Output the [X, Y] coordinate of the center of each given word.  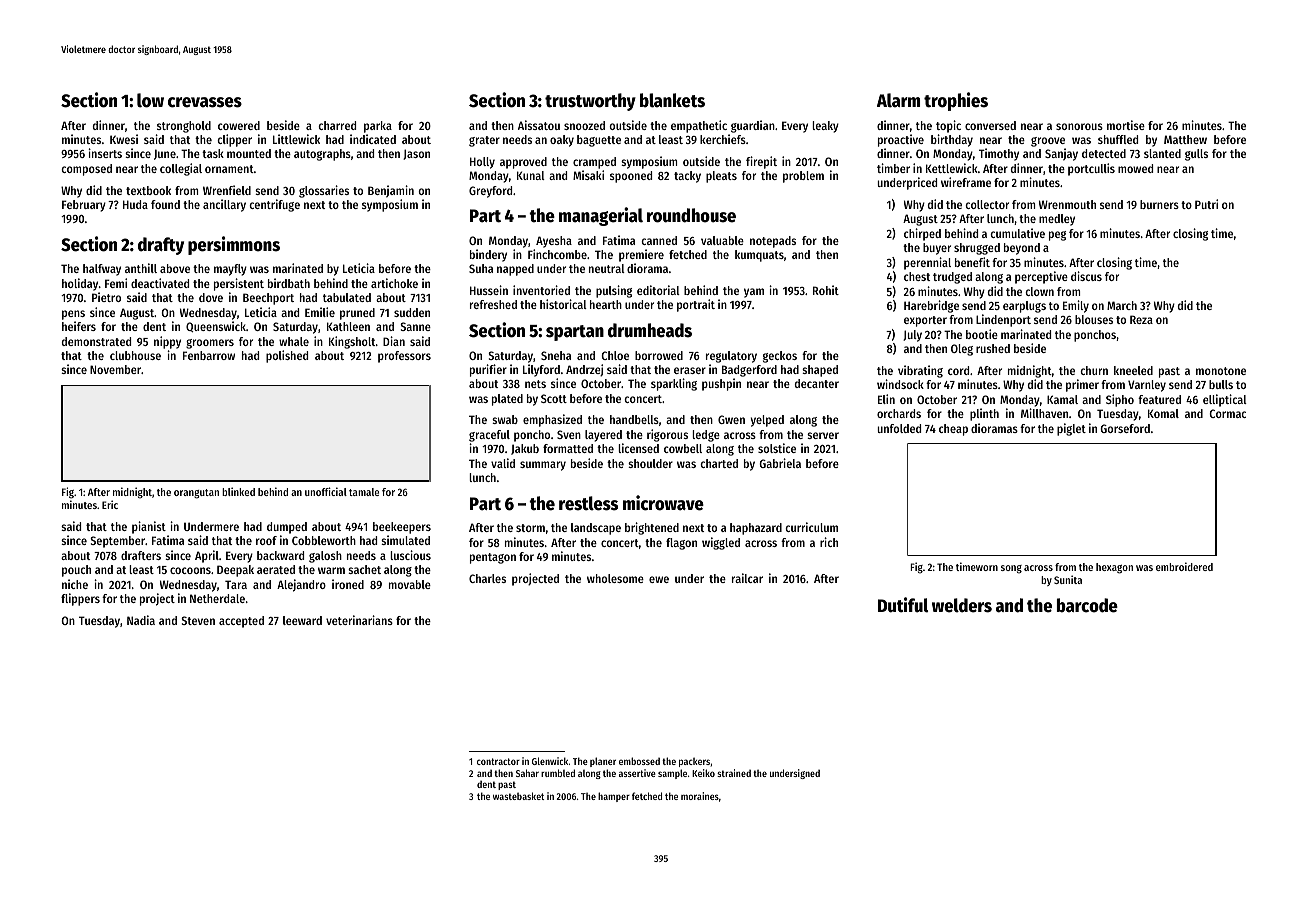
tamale [364, 492]
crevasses [205, 102]
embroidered [1184, 566]
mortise [1126, 125]
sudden [412, 312]
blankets [672, 100]
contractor [498, 761]
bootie [982, 334]
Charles [487, 578]
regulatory [731, 357]
